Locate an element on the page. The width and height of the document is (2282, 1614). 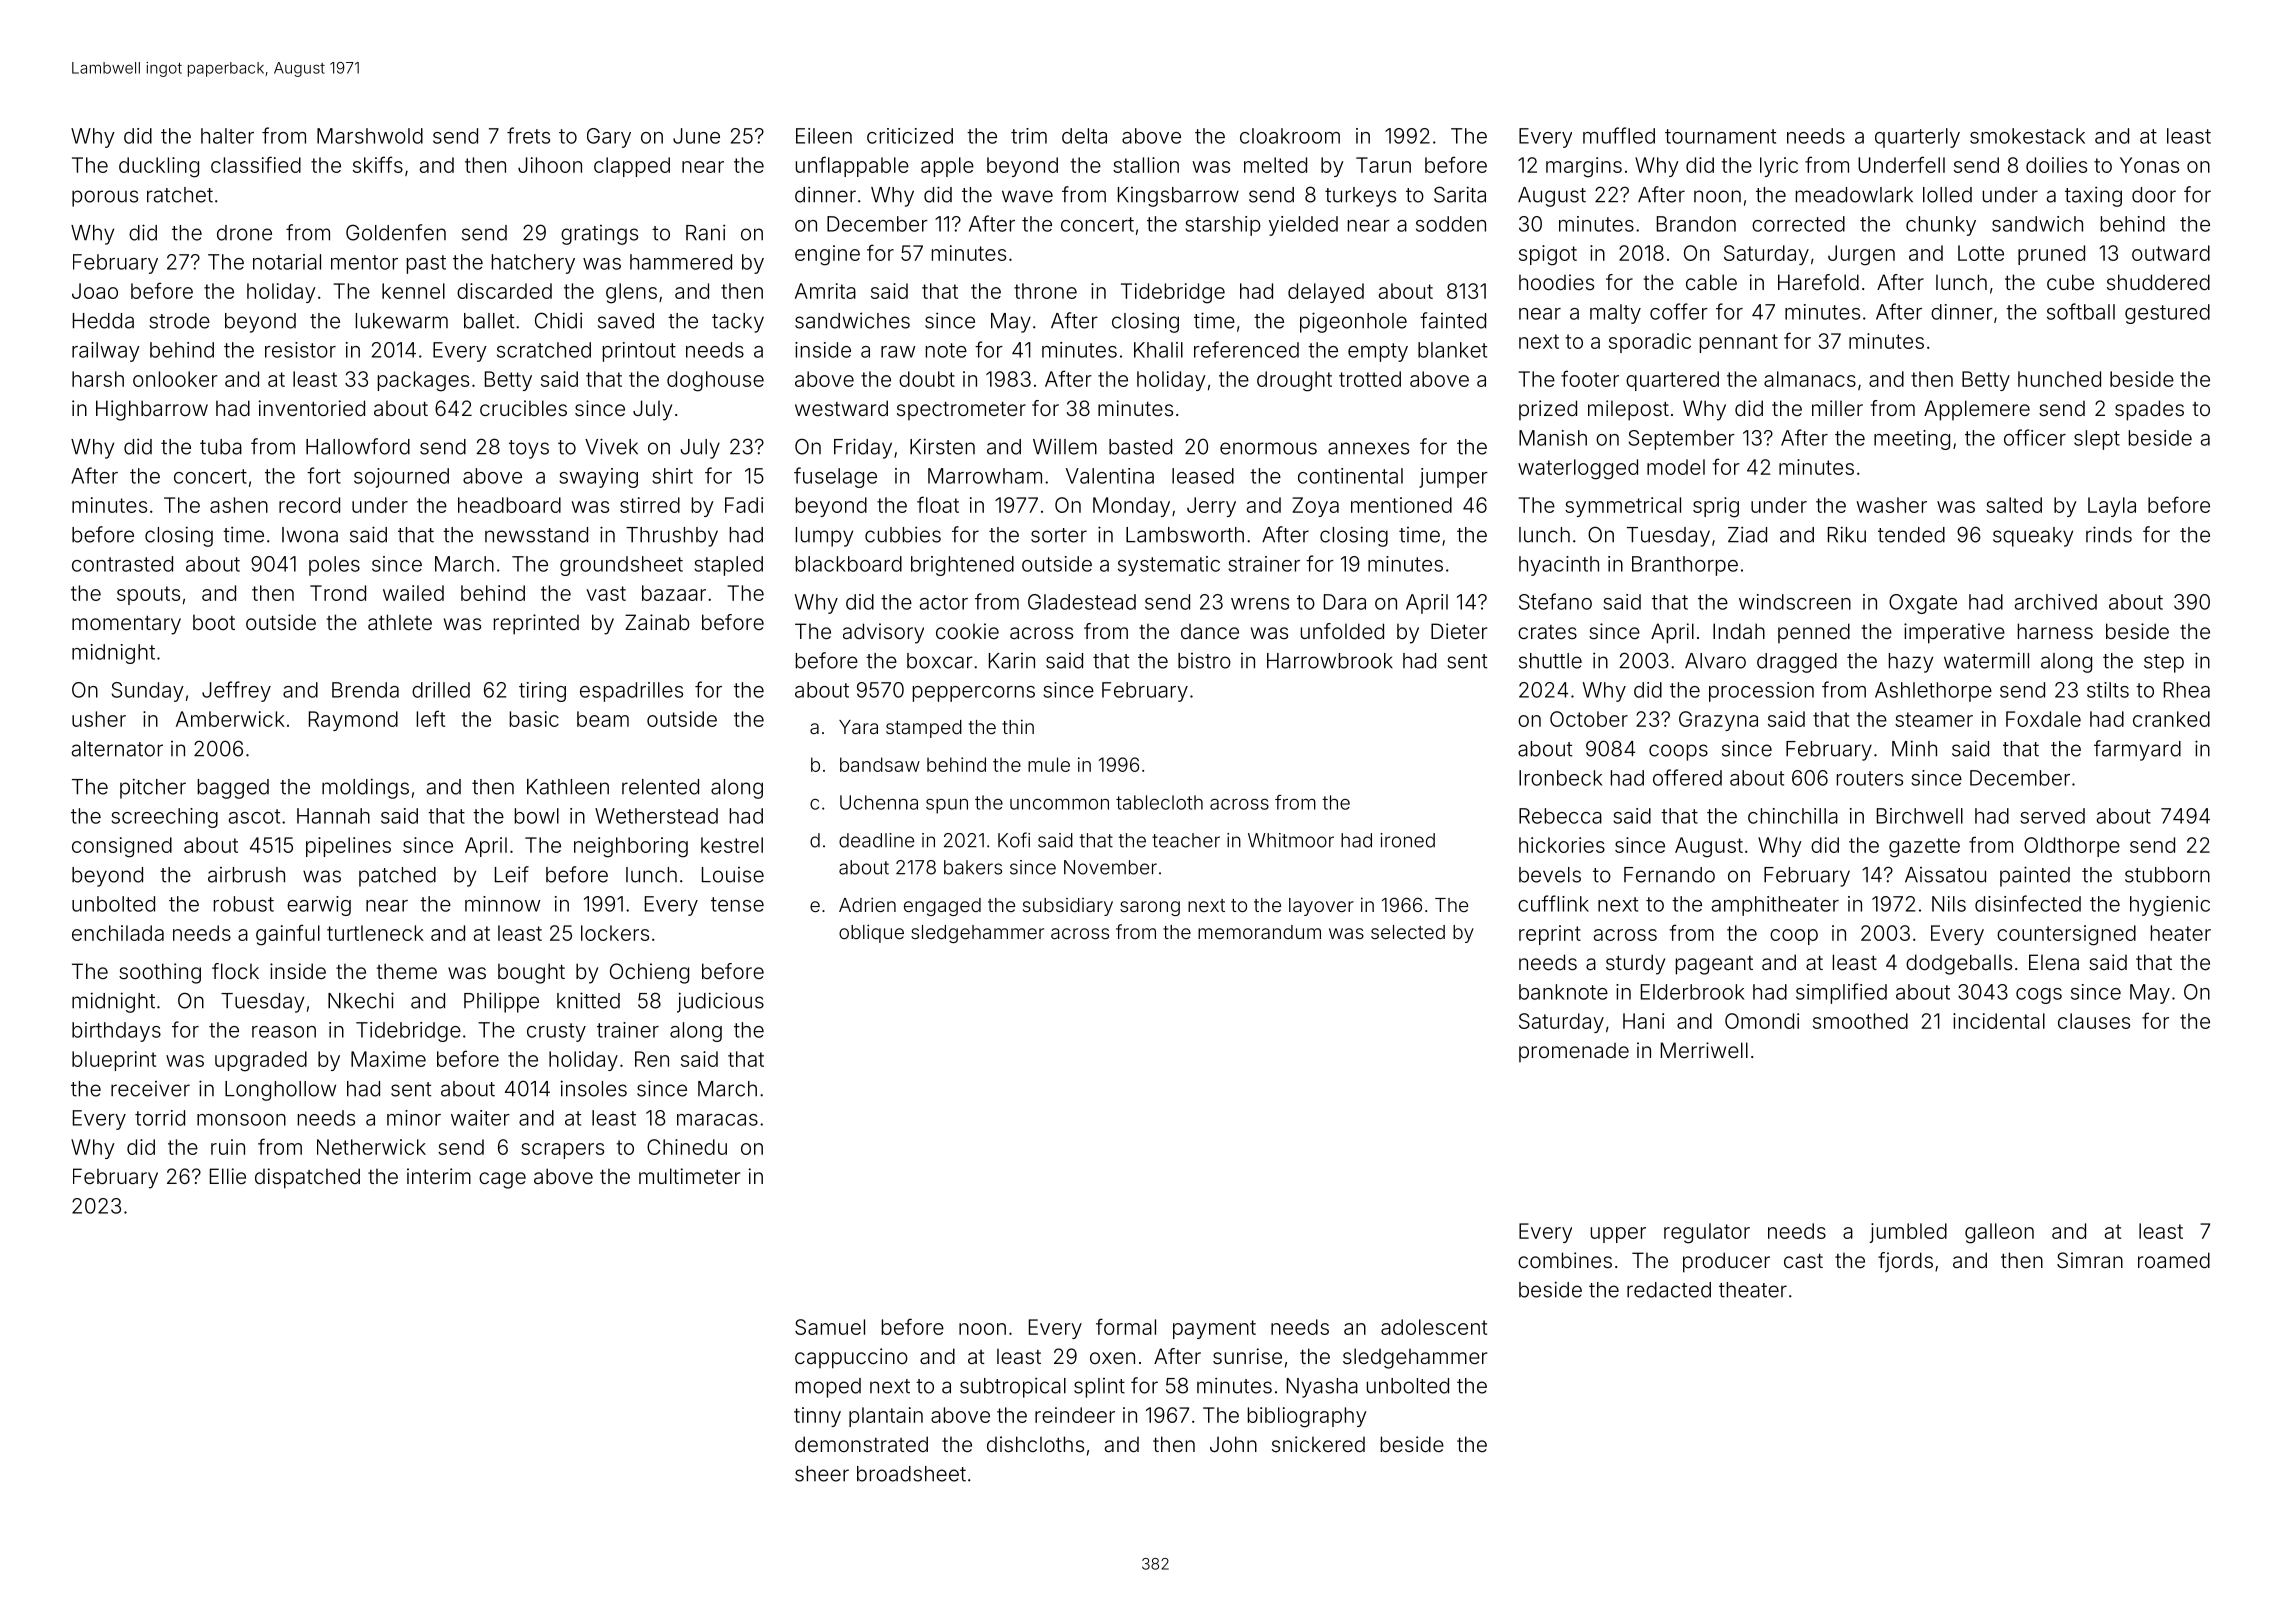
Layla is located at coordinates (2112, 507).
